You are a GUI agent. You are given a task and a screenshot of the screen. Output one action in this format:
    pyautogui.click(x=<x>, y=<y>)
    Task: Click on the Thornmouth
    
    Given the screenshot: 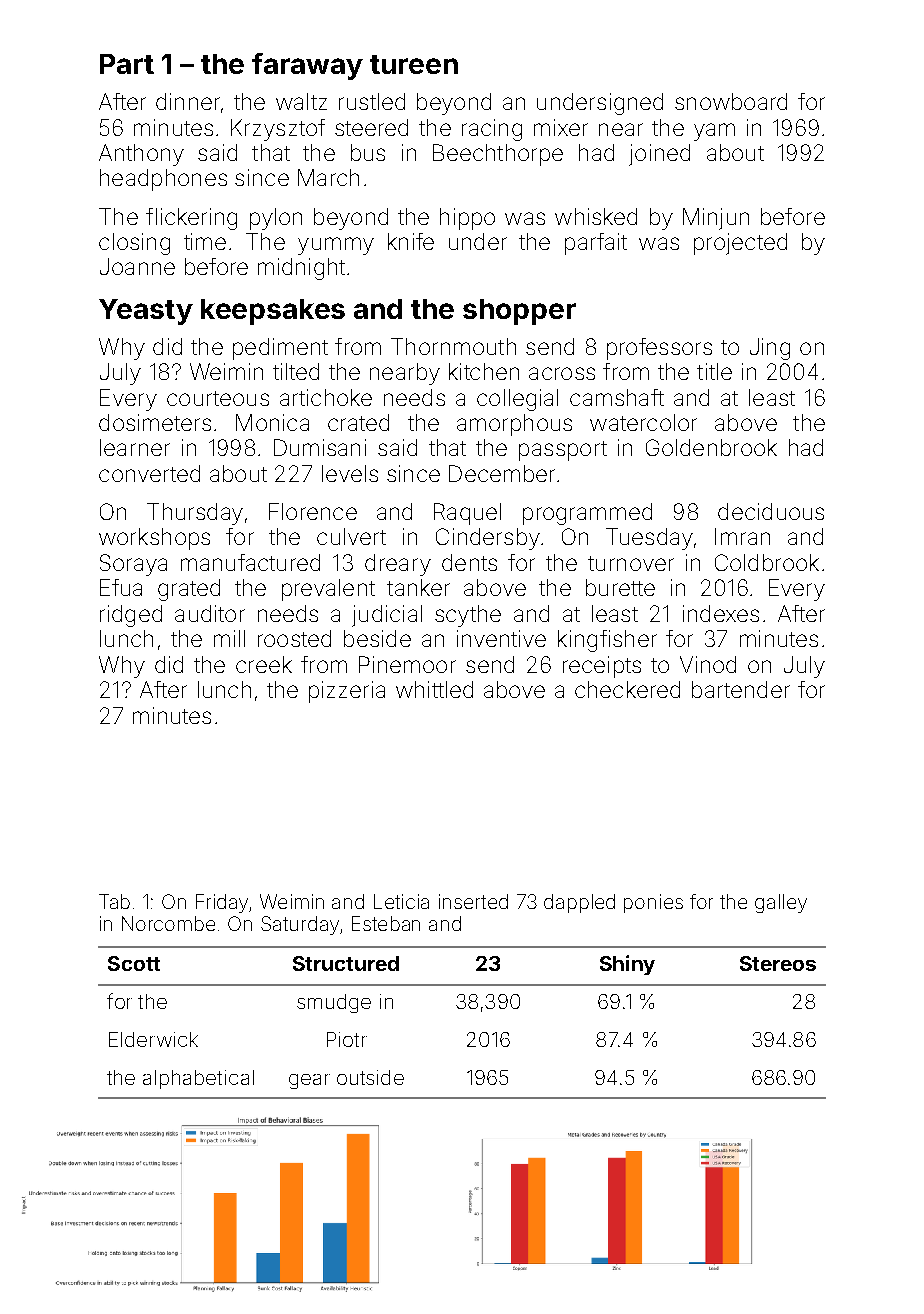 What is the action you would take?
    pyautogui.click(x=453, y=346)
